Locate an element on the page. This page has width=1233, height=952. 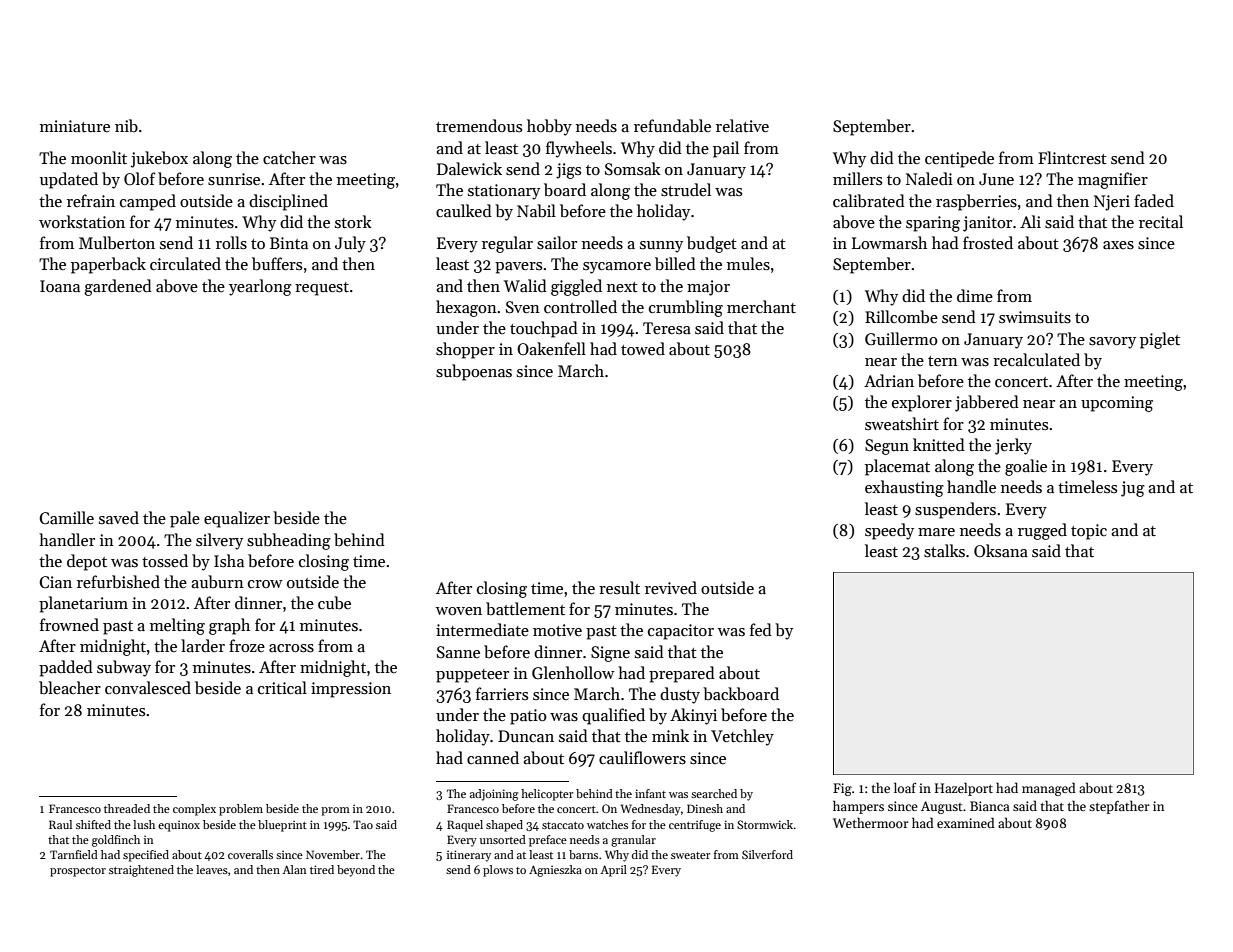
subpoenas is located at coordinates (474, 372).
